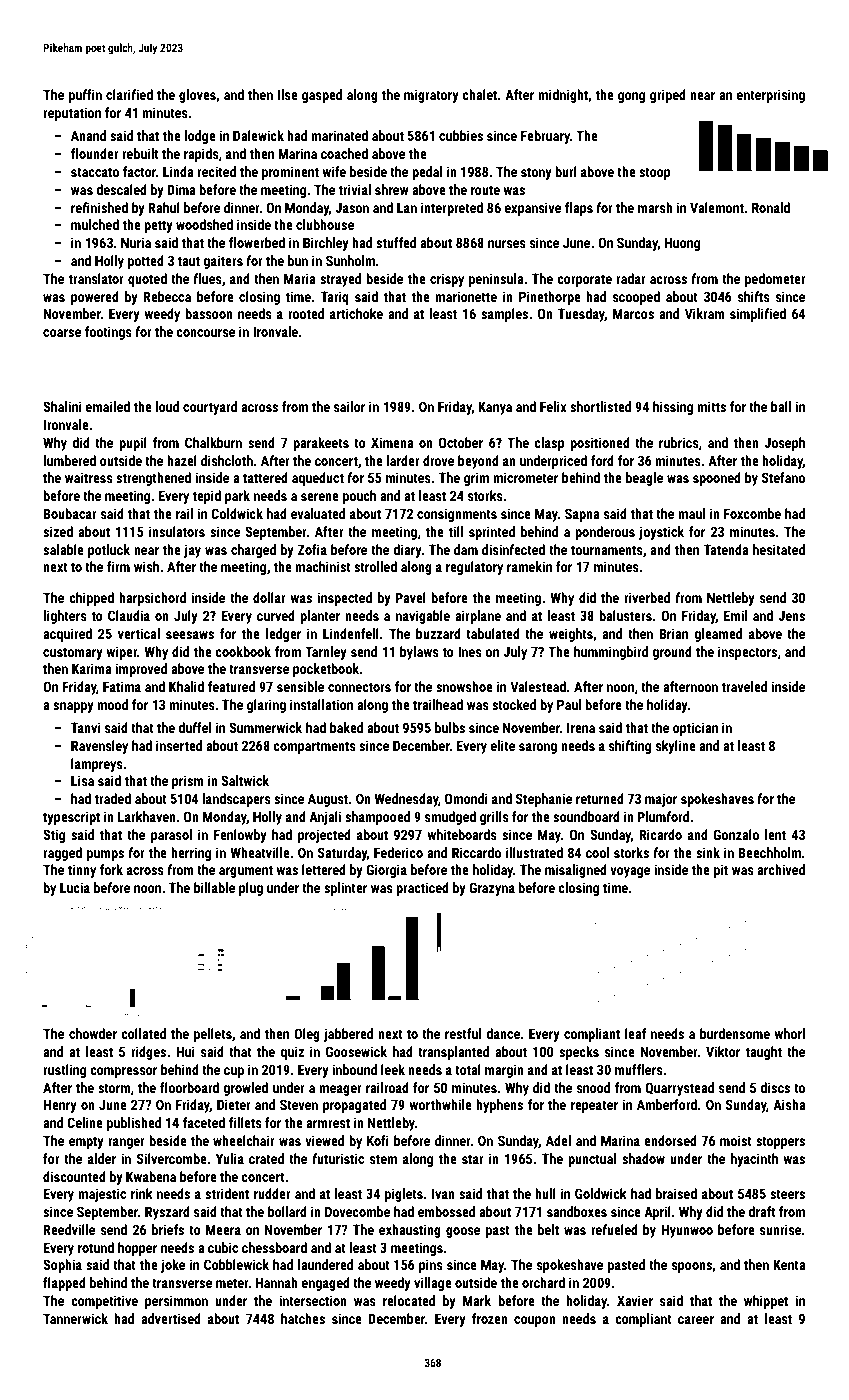  I want to click on misaligned, so click(576, 871).
